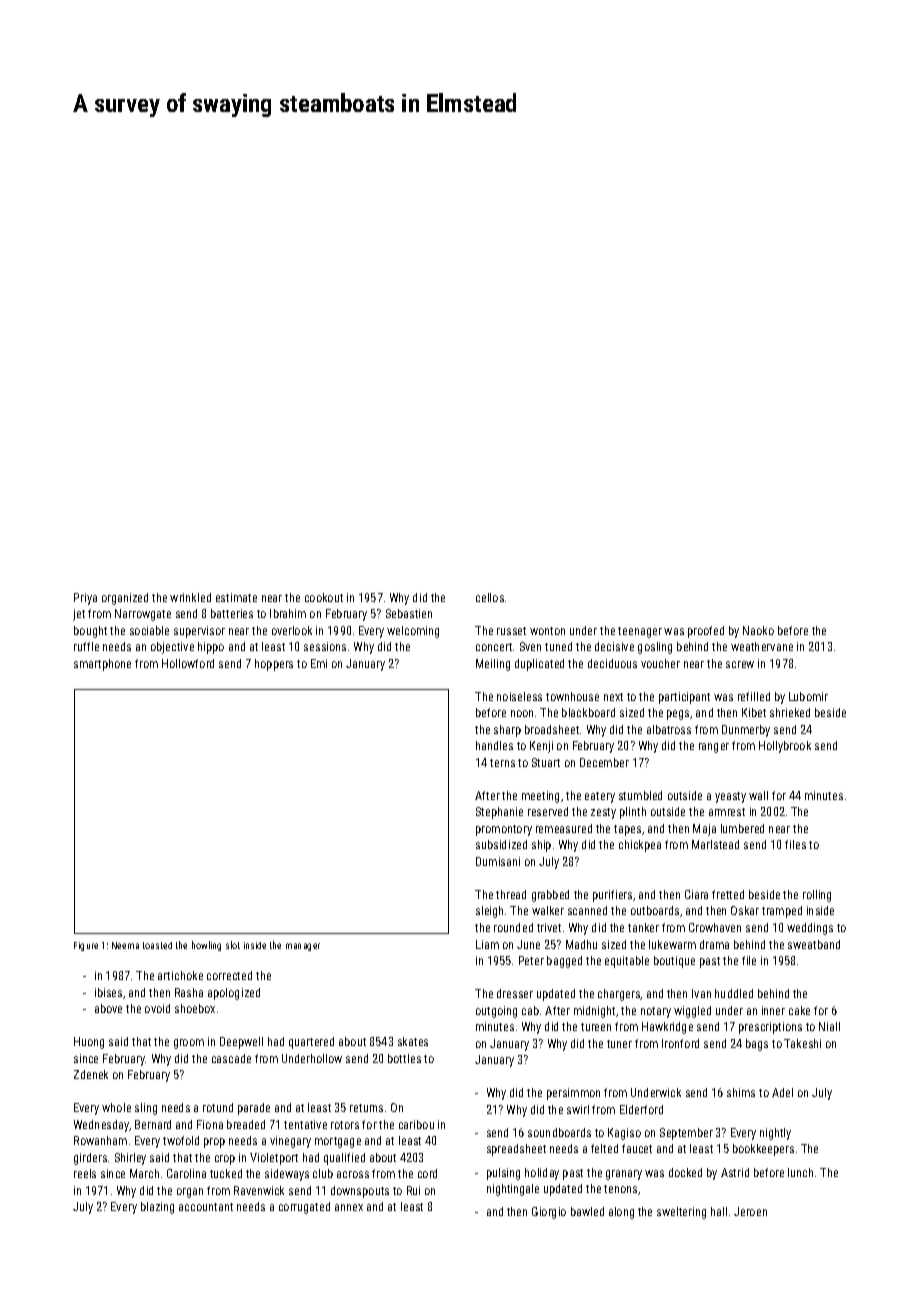 This document has width=924, height=1314. Describe the element at coordinates (494, 745) in the document. I see `handles` at that location.
